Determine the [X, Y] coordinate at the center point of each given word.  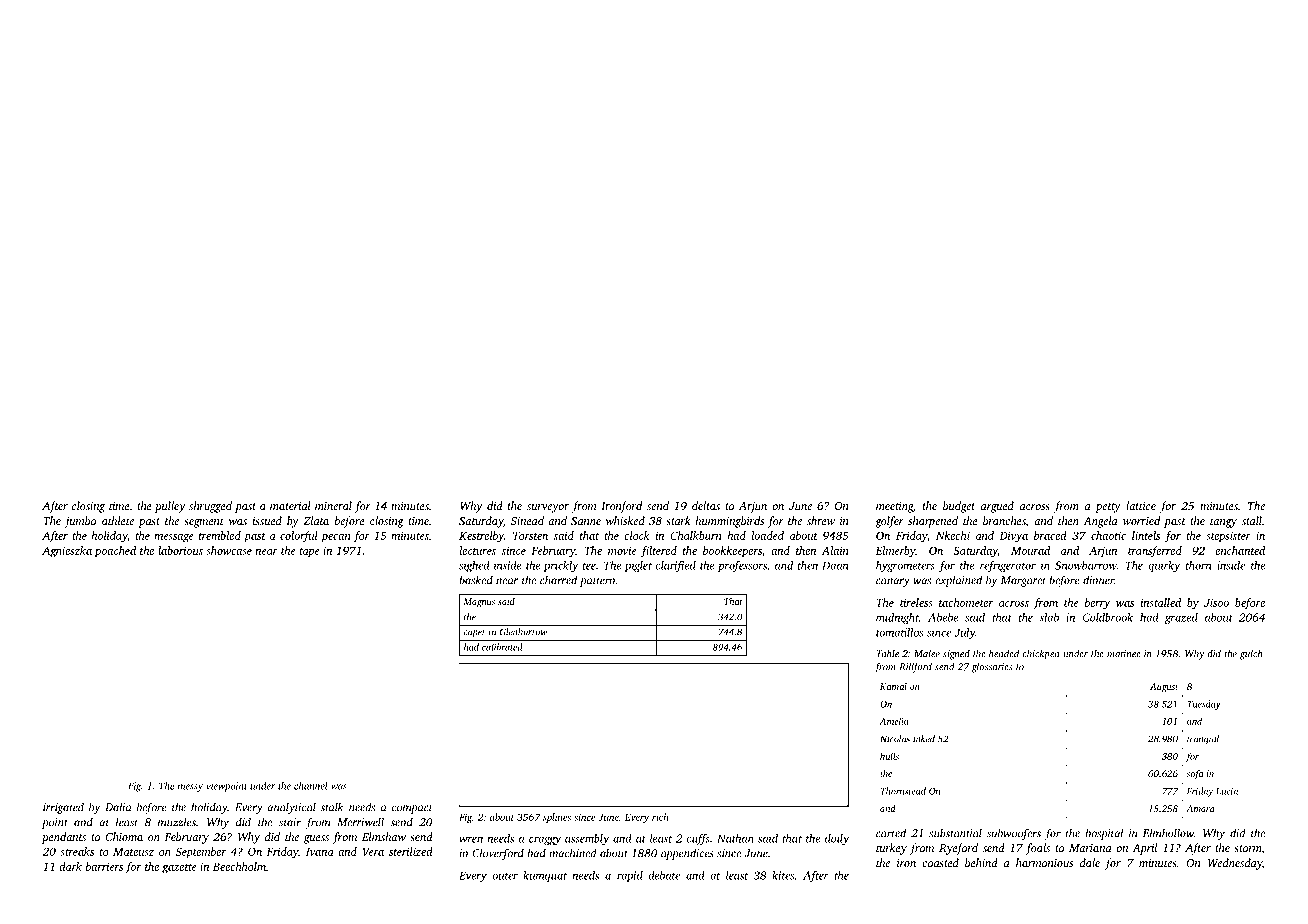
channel [311, 786]
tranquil [1203, 740]
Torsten [530, 536]
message [174, 538]
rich [660, 817]
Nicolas [895, 739]
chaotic [1108, 535]
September [201, 853]
